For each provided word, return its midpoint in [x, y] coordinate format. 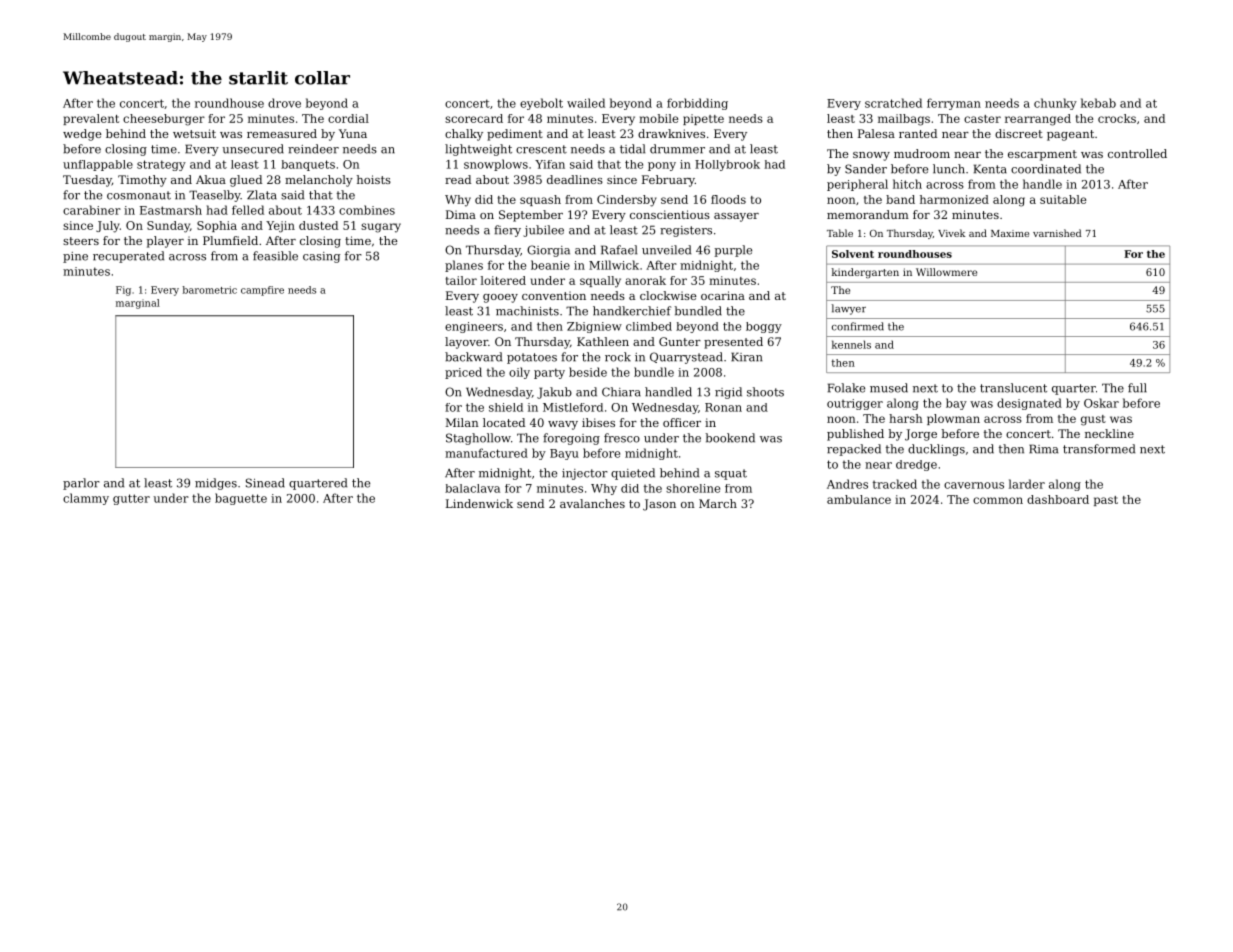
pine [75, 257]
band [900, 199]
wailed [586, 103]
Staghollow [478, 439]
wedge [82, 135]
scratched [893, 103]
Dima [461, 214]
